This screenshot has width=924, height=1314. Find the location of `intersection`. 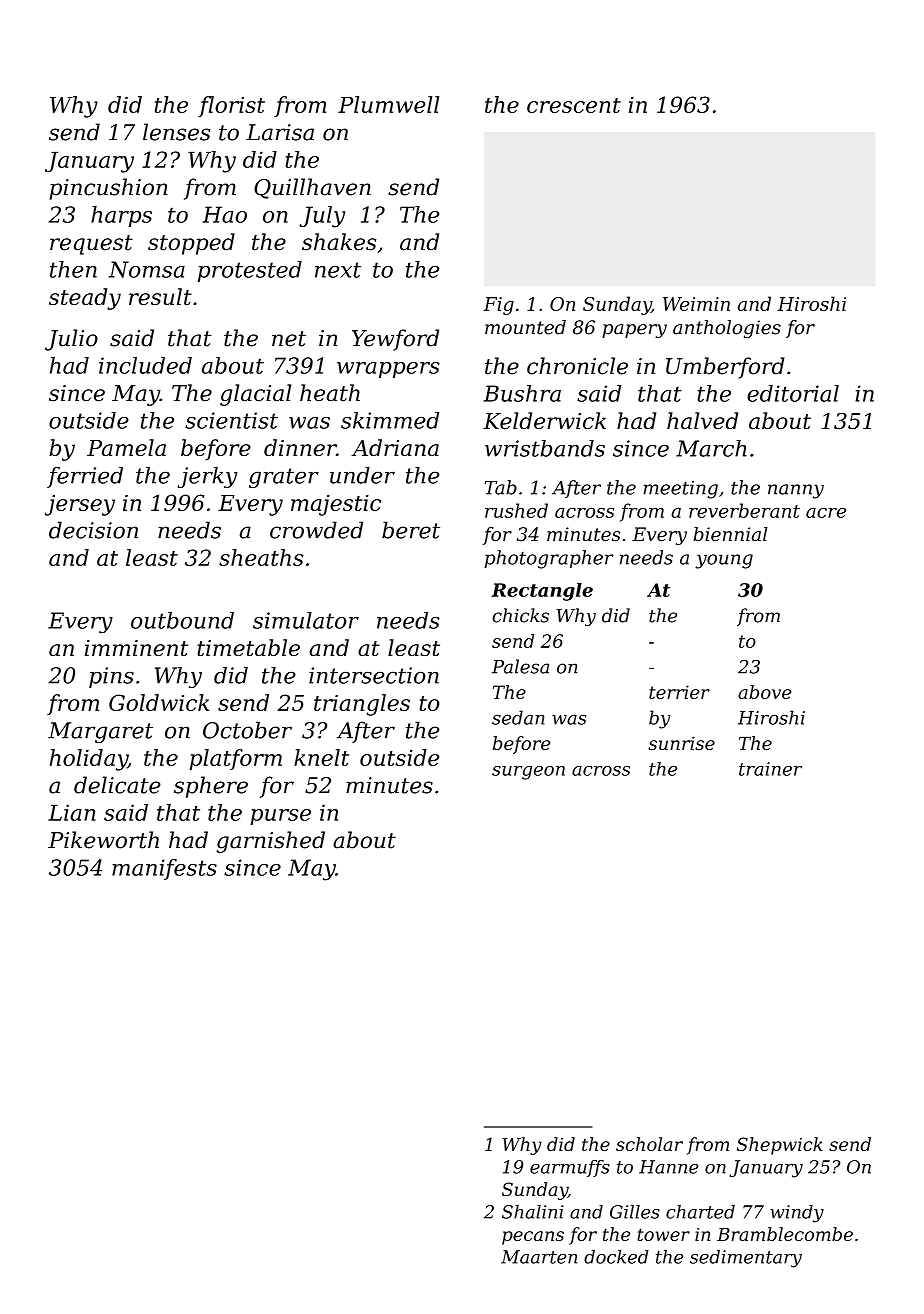

intersection is located at coordinates (374, 675).
